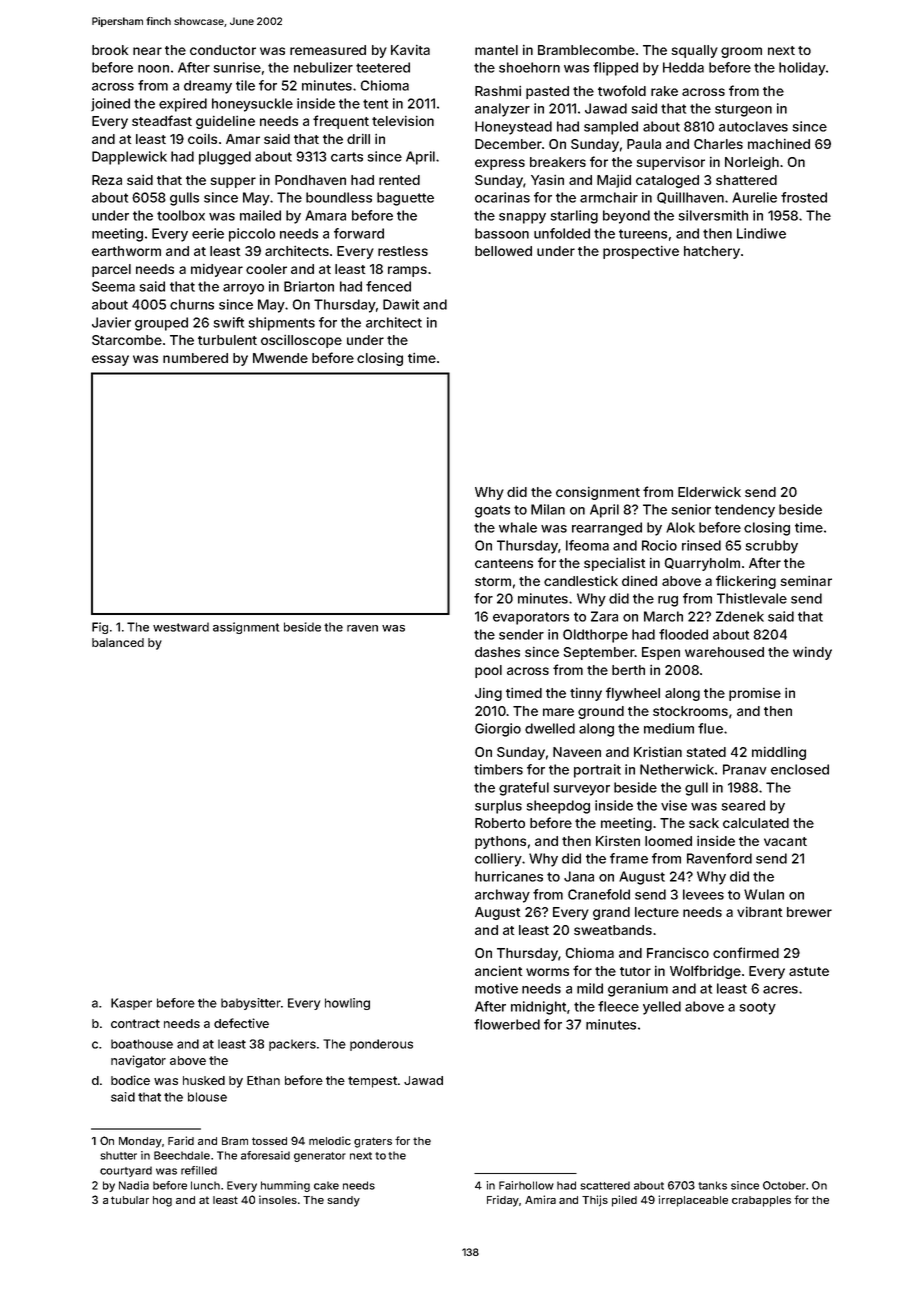 Image resolution: width=924 pixels, height=1308 pixels. I want to click on geranium, so click(638, 990).
